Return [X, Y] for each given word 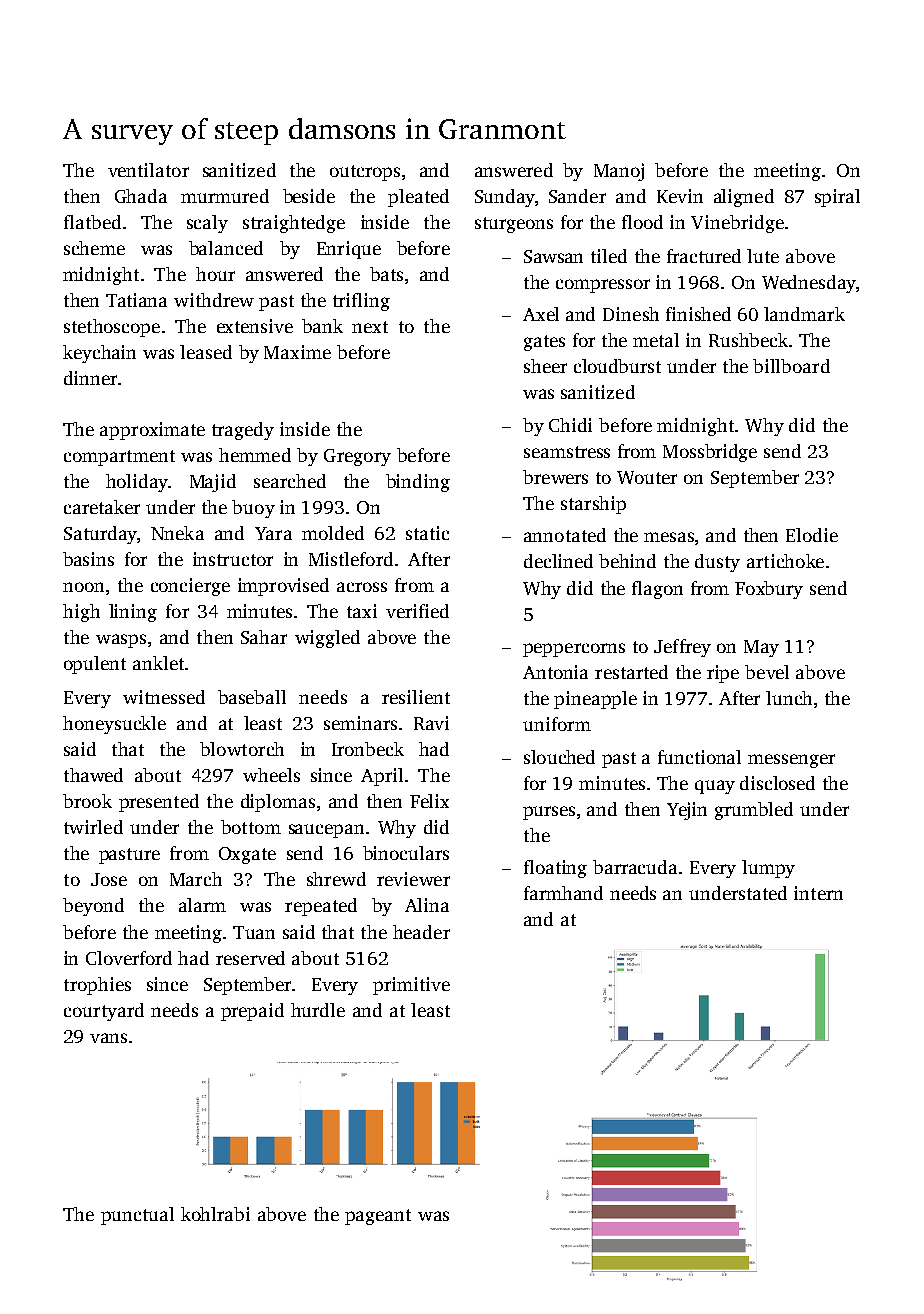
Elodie [812, 535]
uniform [557, 724]
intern [818, 893]
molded [333, 533]
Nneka [177, 533]
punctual [137, 1216]
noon [83, 587]
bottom [251, 827]
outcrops [365, 173]
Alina [427, 905]
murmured [225, 196]
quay [715, 787]
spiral [837, 198]
